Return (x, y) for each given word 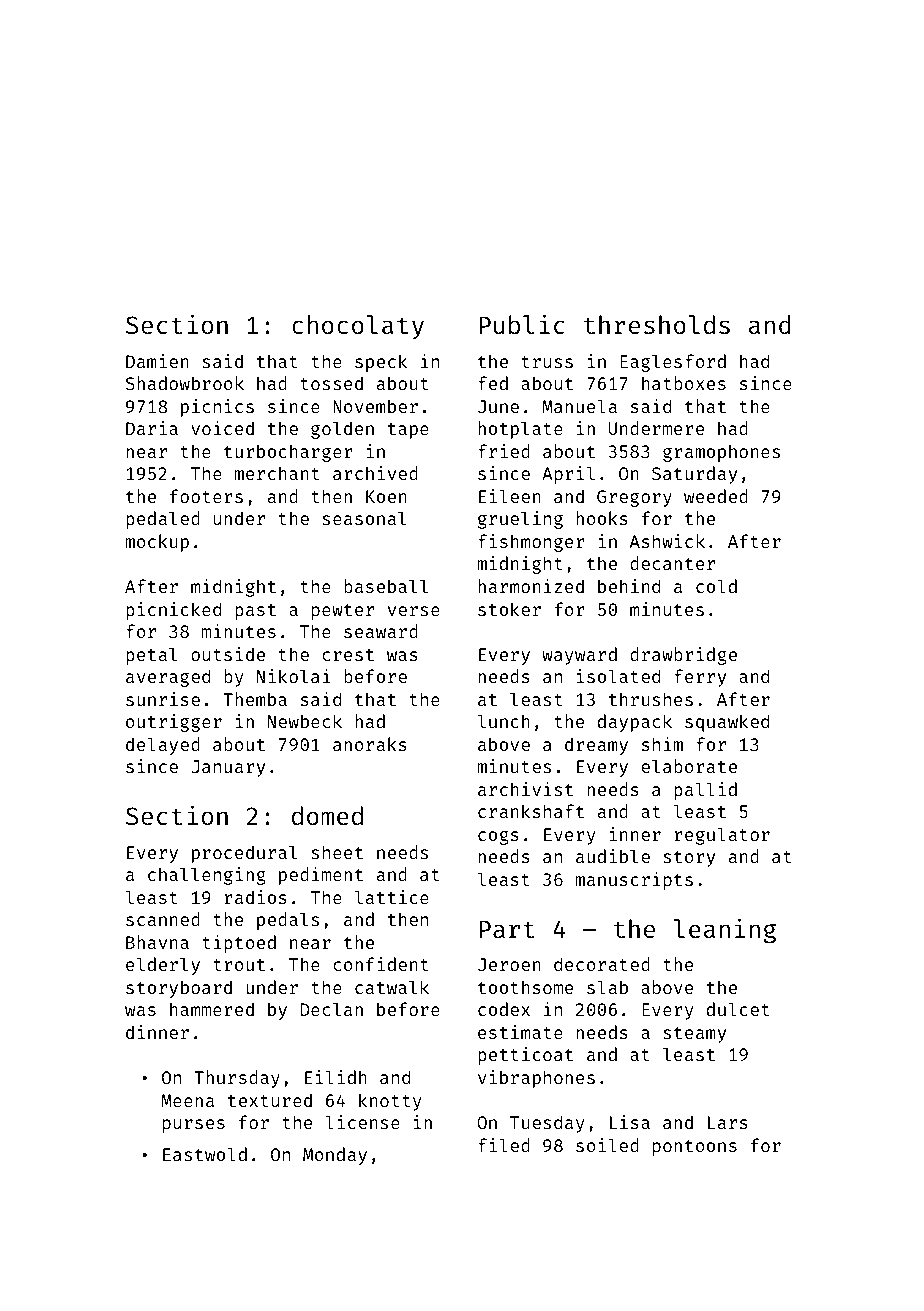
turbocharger (288, 453)
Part (507, 929)
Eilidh (336, 1077)
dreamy (596, 746)
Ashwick (667, 541)
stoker (509, 609)
